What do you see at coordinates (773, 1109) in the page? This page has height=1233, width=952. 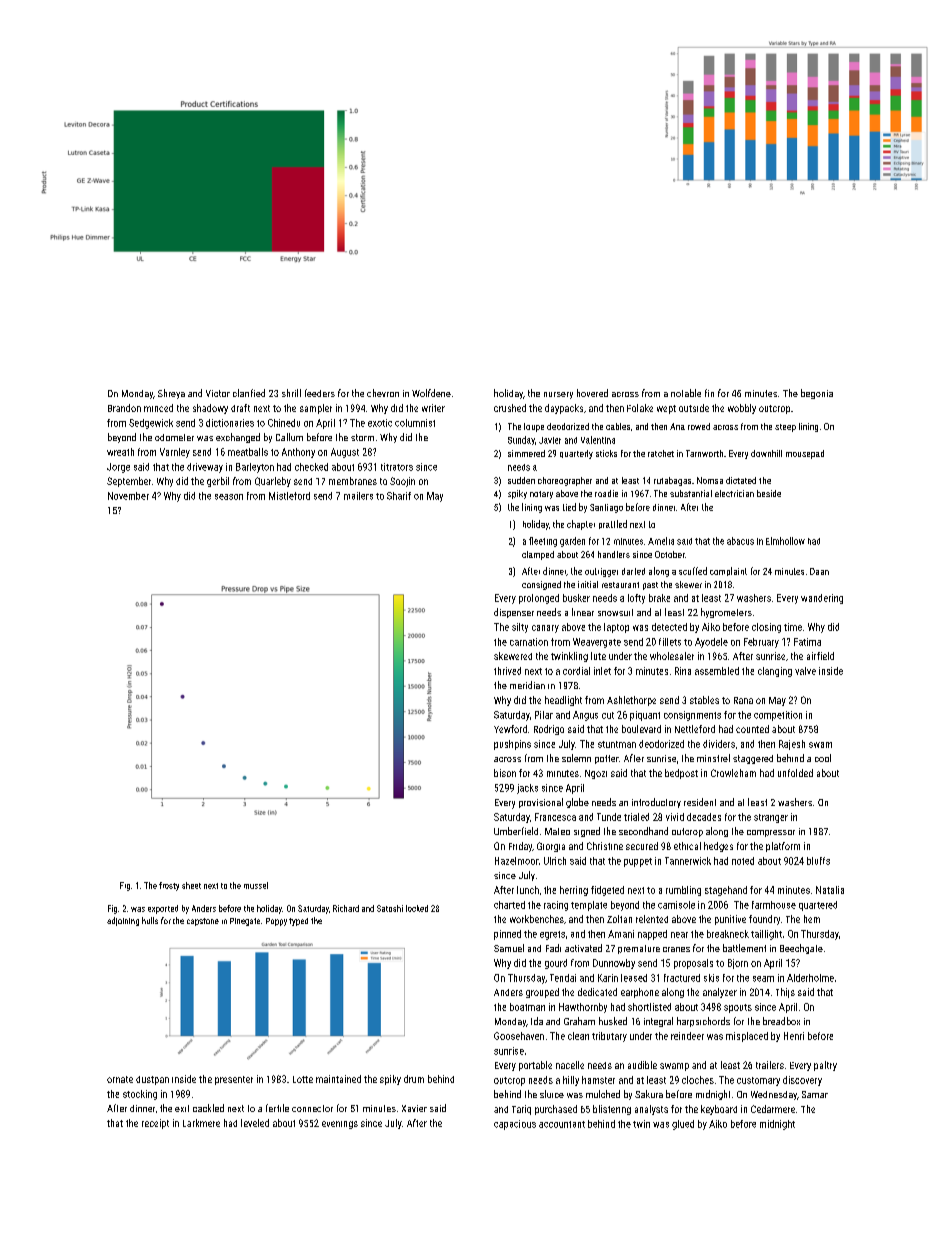 I see `Cedarmere` at bounding box center [773, 1109].
